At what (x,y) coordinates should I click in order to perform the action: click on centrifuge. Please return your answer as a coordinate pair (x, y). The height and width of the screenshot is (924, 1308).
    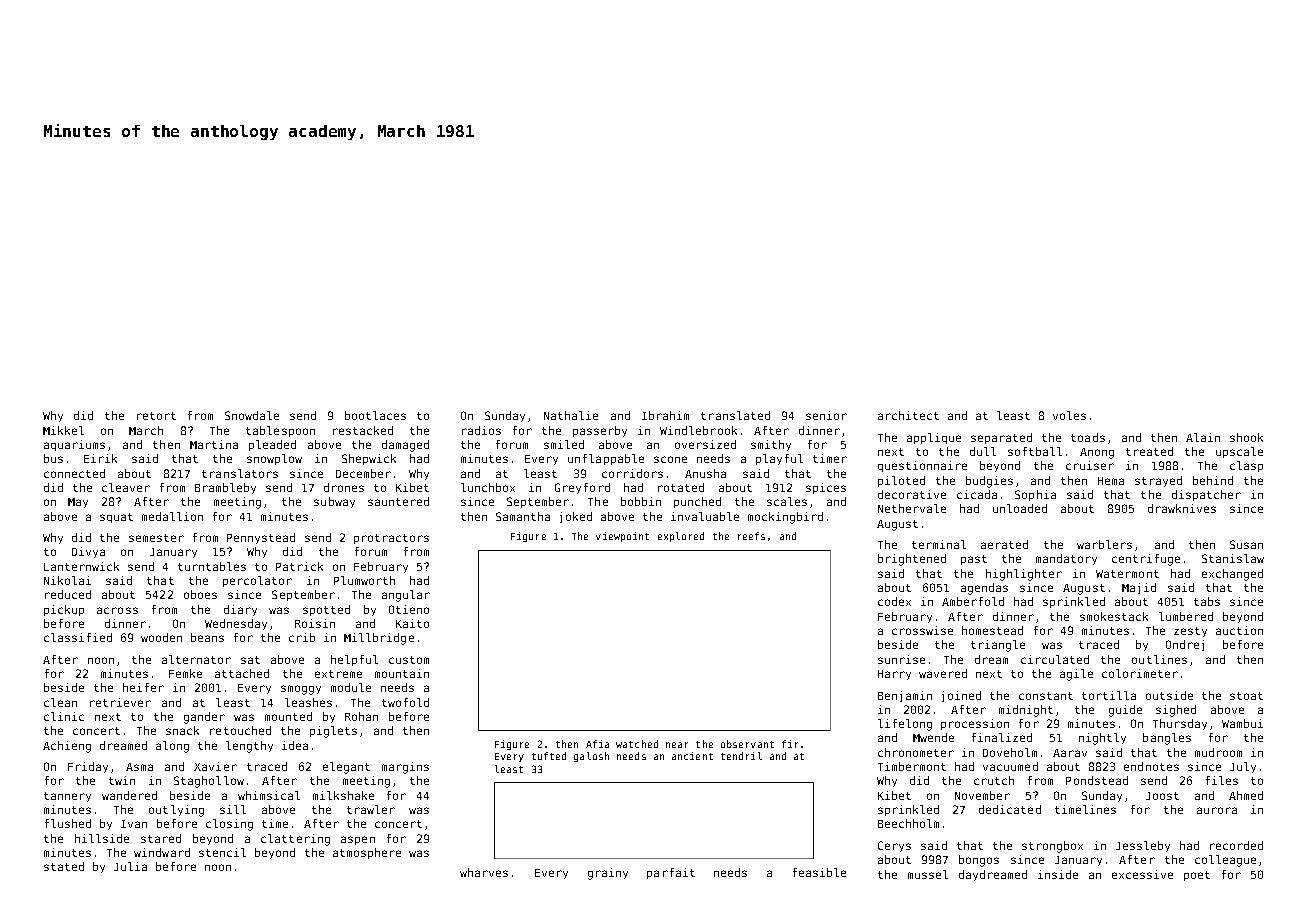
    Looking at the image, I should click on (1146, 560).
